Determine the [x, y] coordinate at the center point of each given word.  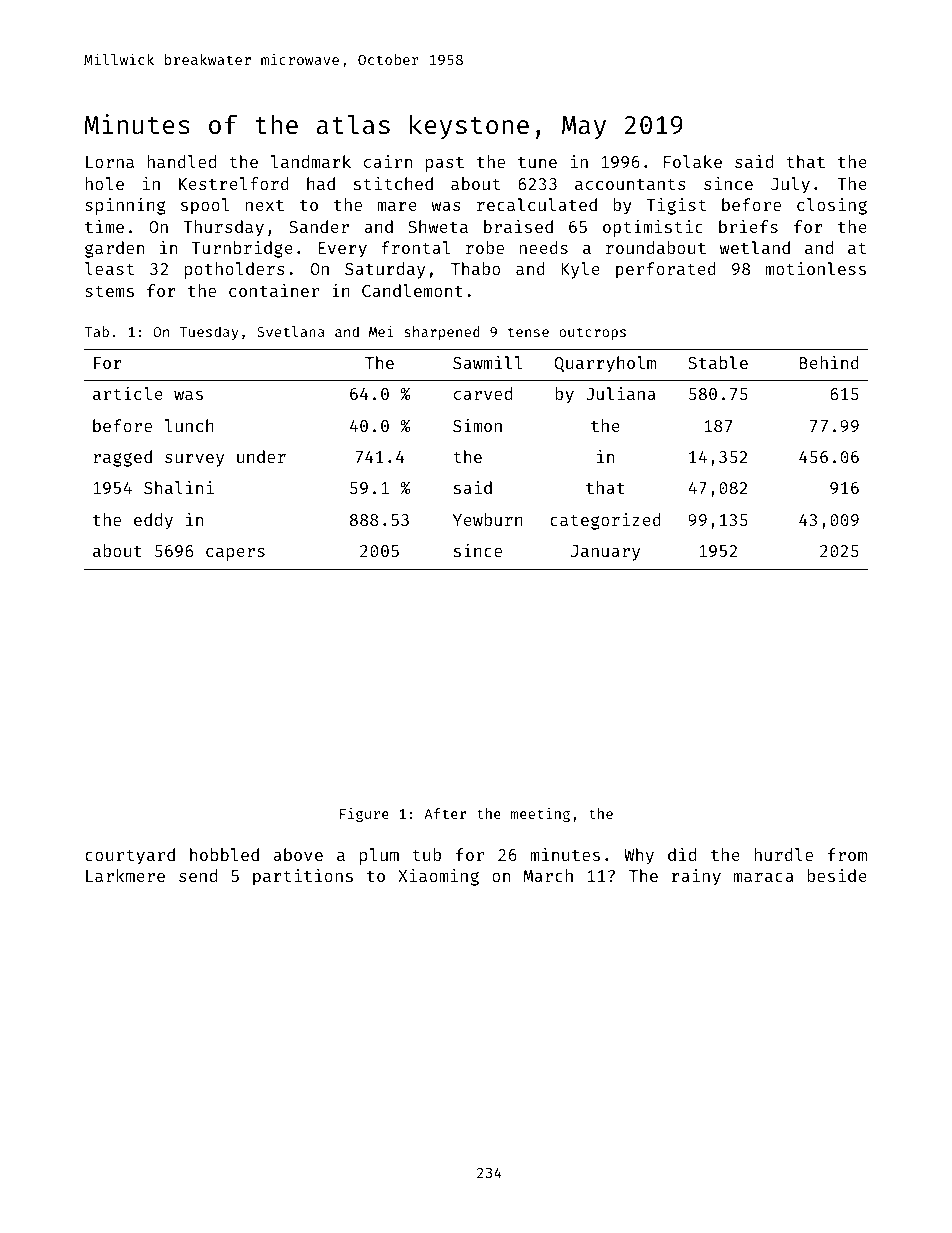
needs [543, 247]
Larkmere [125, 875]
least [109, 268]
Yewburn [488, 519]
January [605, 553]
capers [235, 554]
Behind [829, 362]
